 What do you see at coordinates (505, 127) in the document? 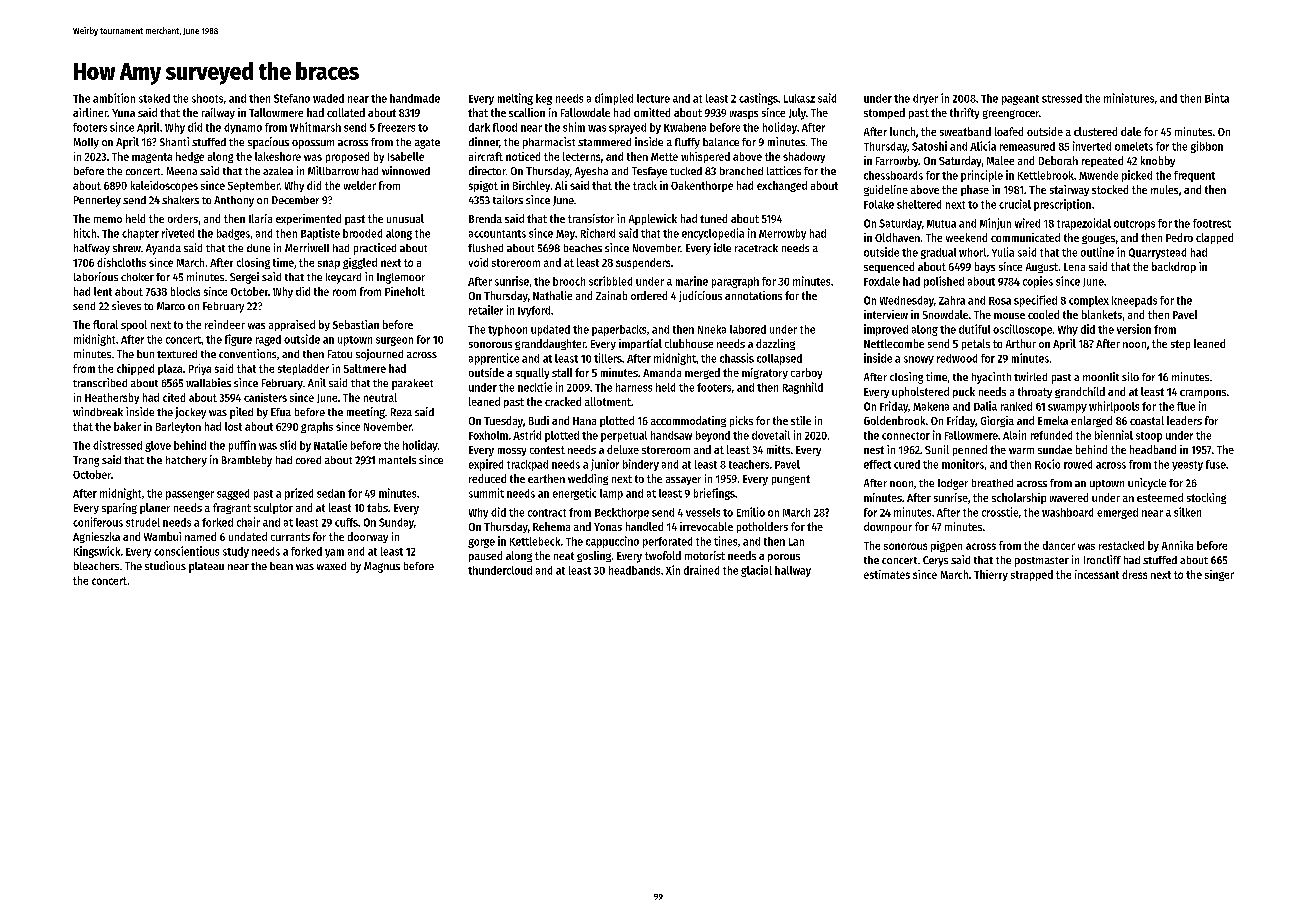
I see `flood` at bounding box center [505, 127].
